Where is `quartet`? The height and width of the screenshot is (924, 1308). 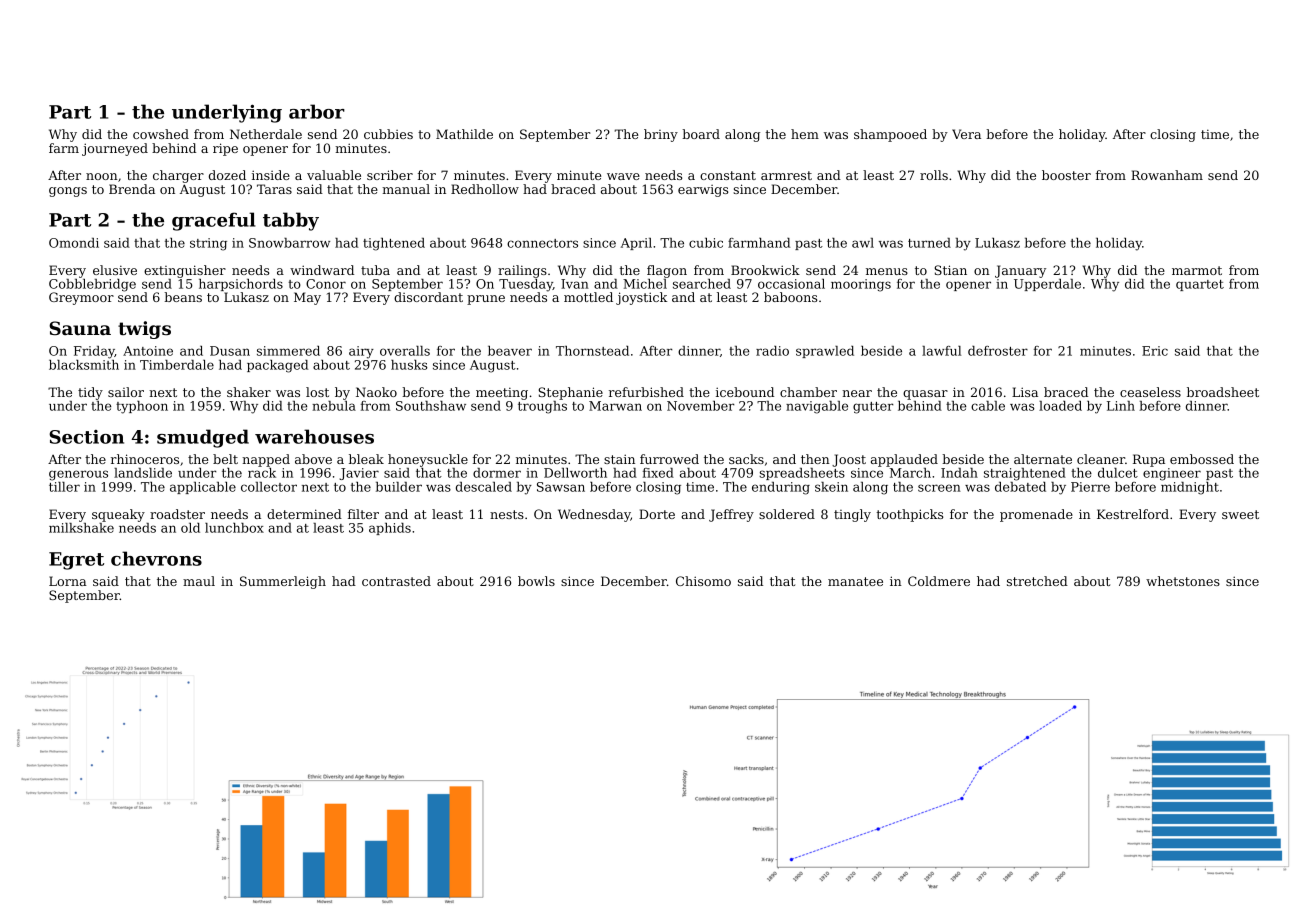
quartet is located at coordinates (1200, 285).
